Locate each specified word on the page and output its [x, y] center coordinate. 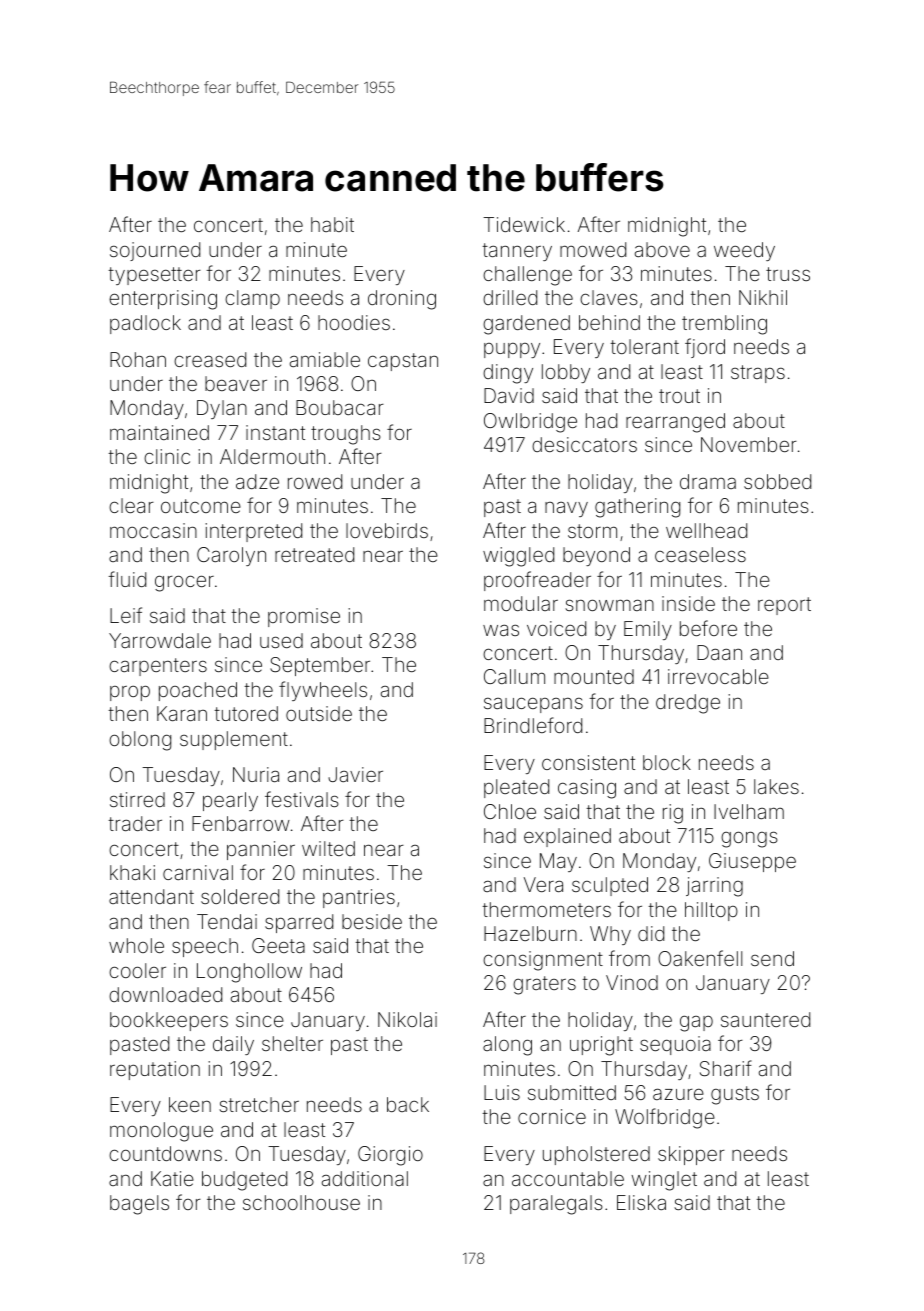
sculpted [610, 886]
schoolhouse [301, 1202]
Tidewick [524, 224]
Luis [502, 1092]
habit [332, 224]
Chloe [510, 811]
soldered [240, 896]
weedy [744, 251]
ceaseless [700, 554]
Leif [126, 615]
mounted [594, 676]
